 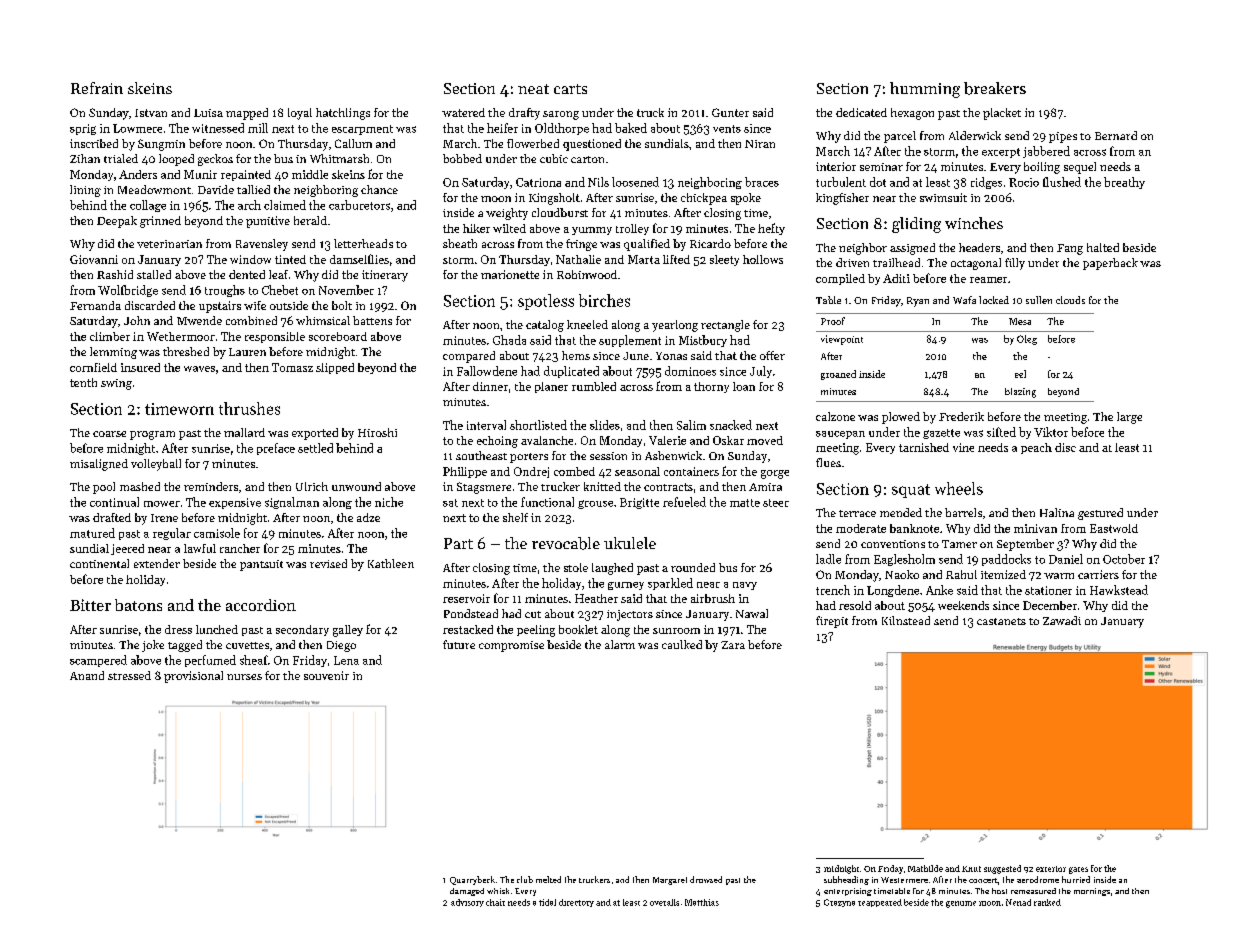 What do you see at coordinates (509, 340) in the image?
I see `Ghada` at bounding box center [509, 340].
